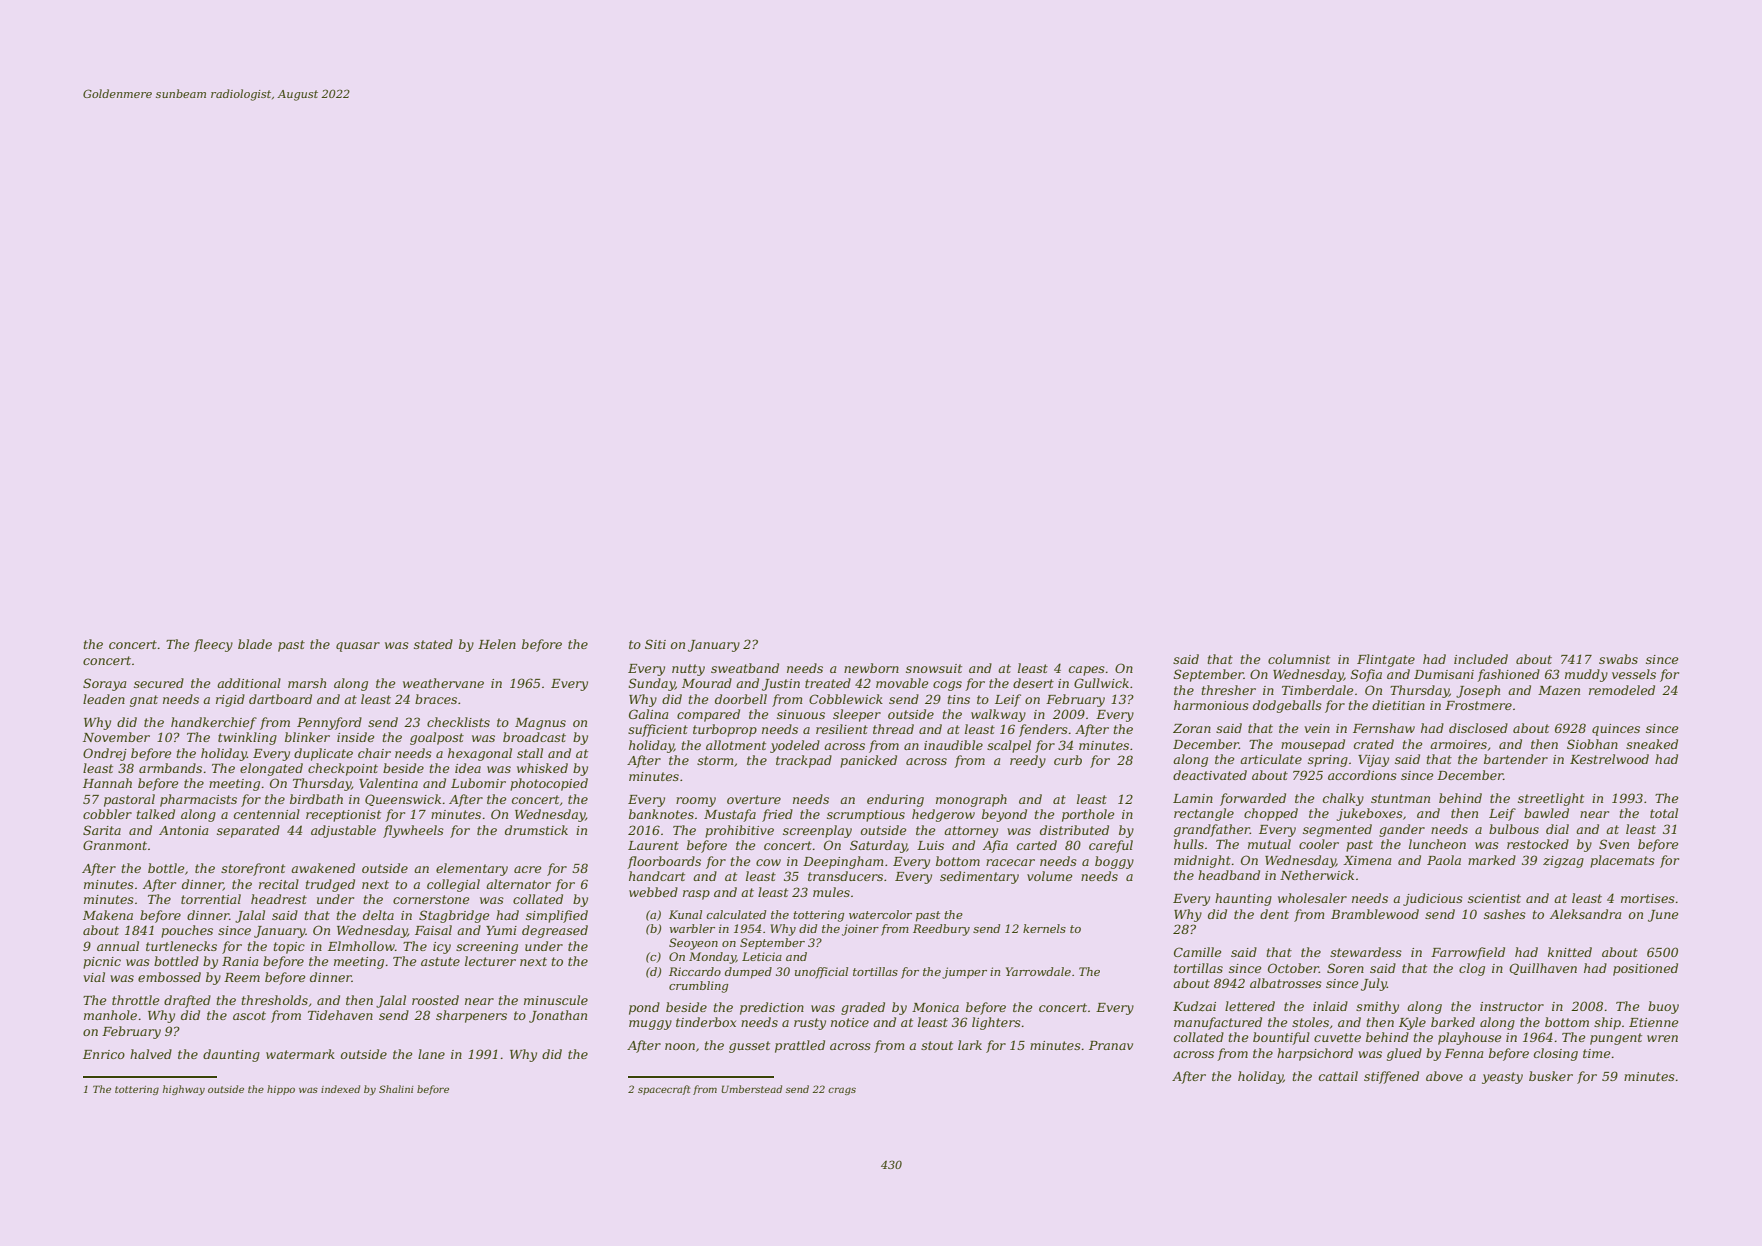 This screenshot has height=1246, width=1762. I want to click on carted, so click(1037, 845).
